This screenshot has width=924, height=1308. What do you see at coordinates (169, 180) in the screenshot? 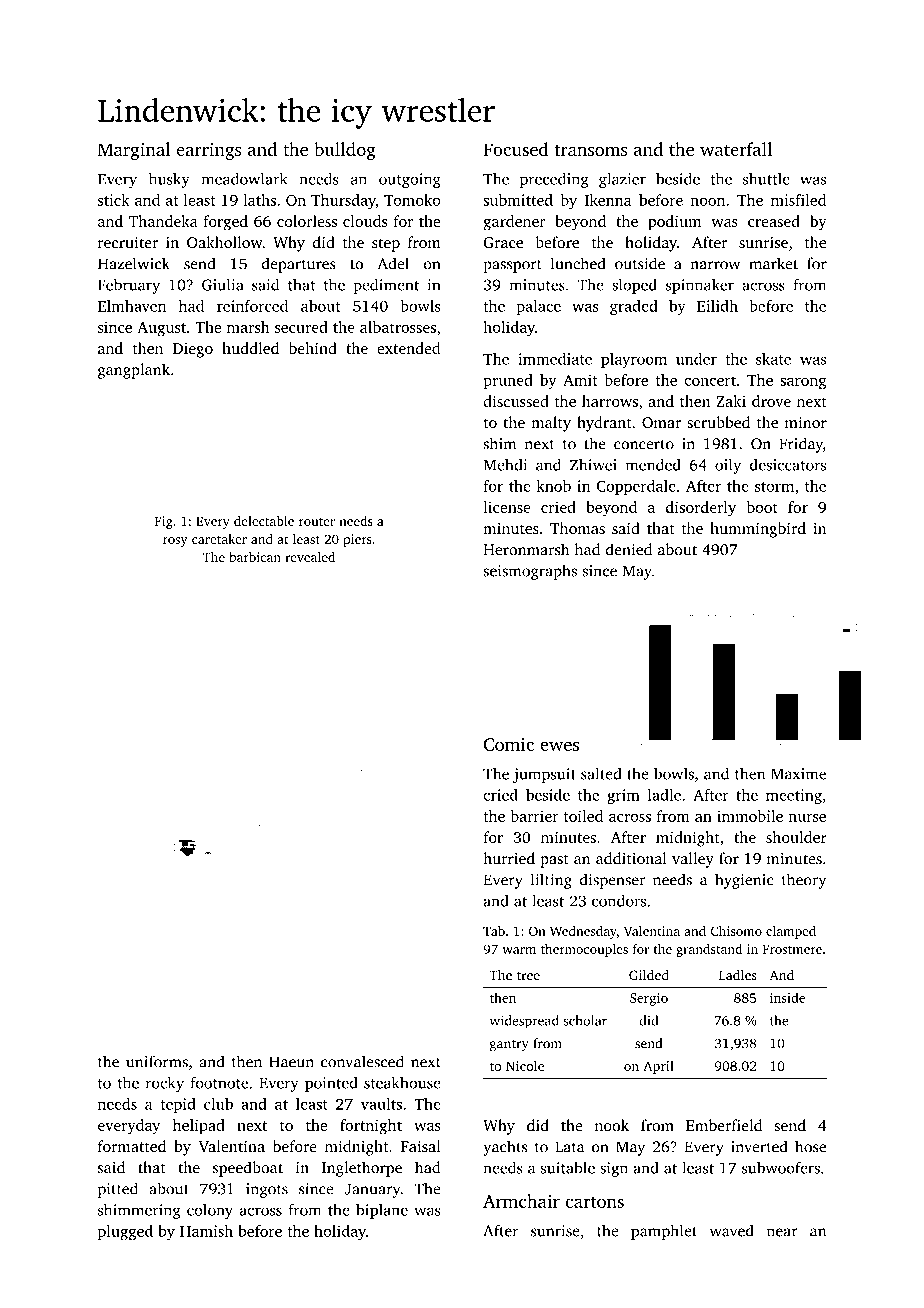
I see `husky` at bounding box center [169, 180].
